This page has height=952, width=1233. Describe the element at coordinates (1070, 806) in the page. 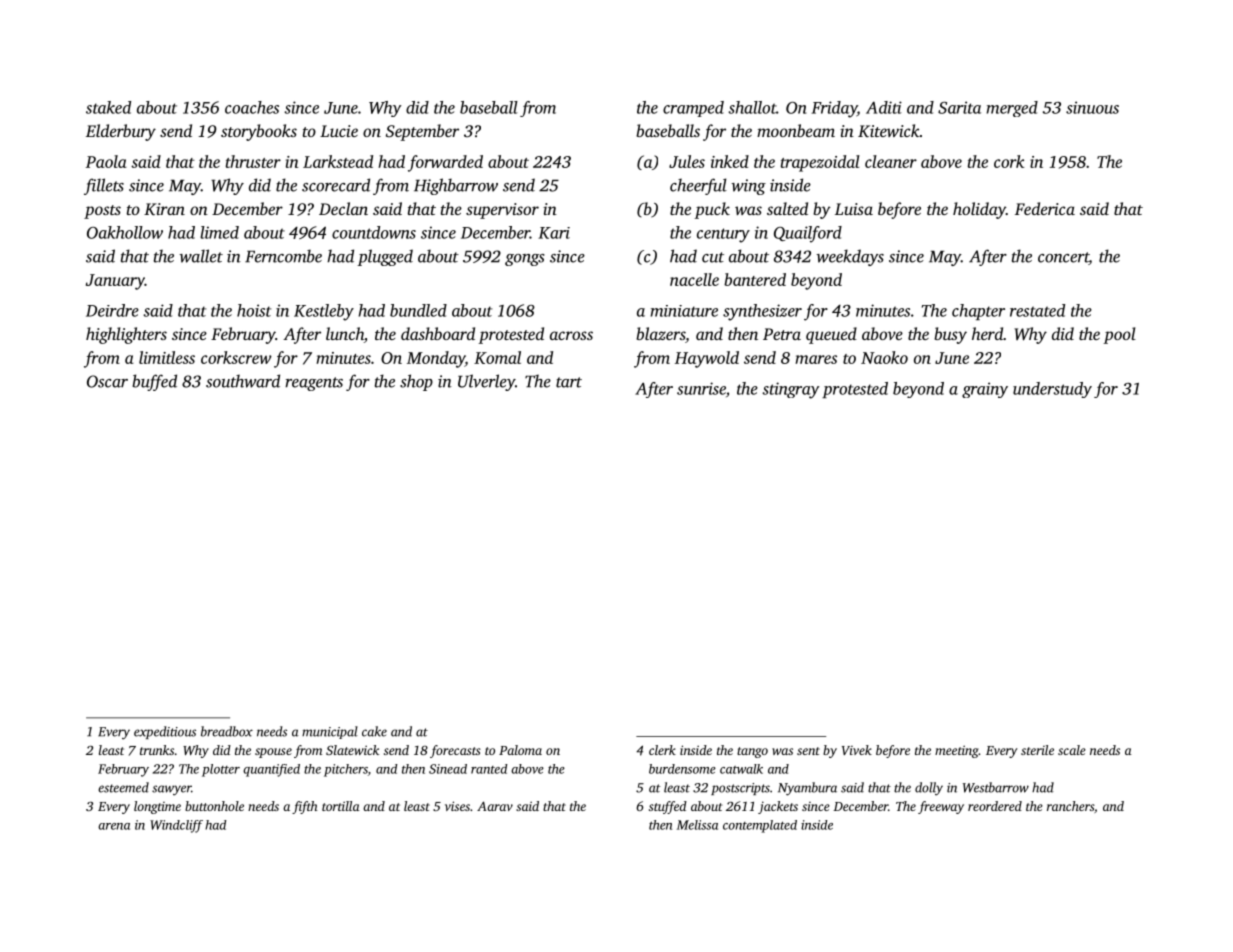

I see `ranchers` at that location.
